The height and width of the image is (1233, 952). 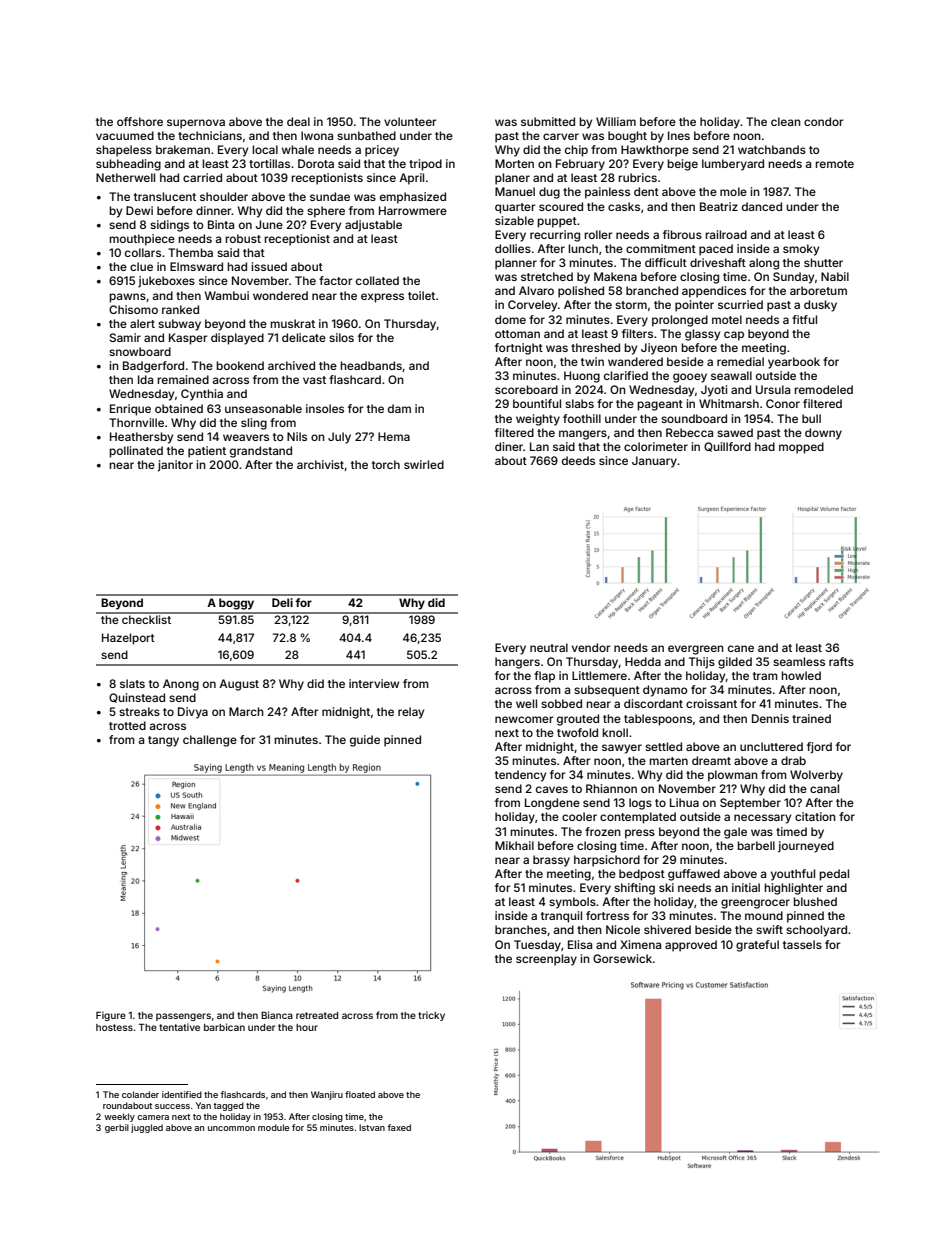 I want to click on faxed, so click(x=399, y=1127).
